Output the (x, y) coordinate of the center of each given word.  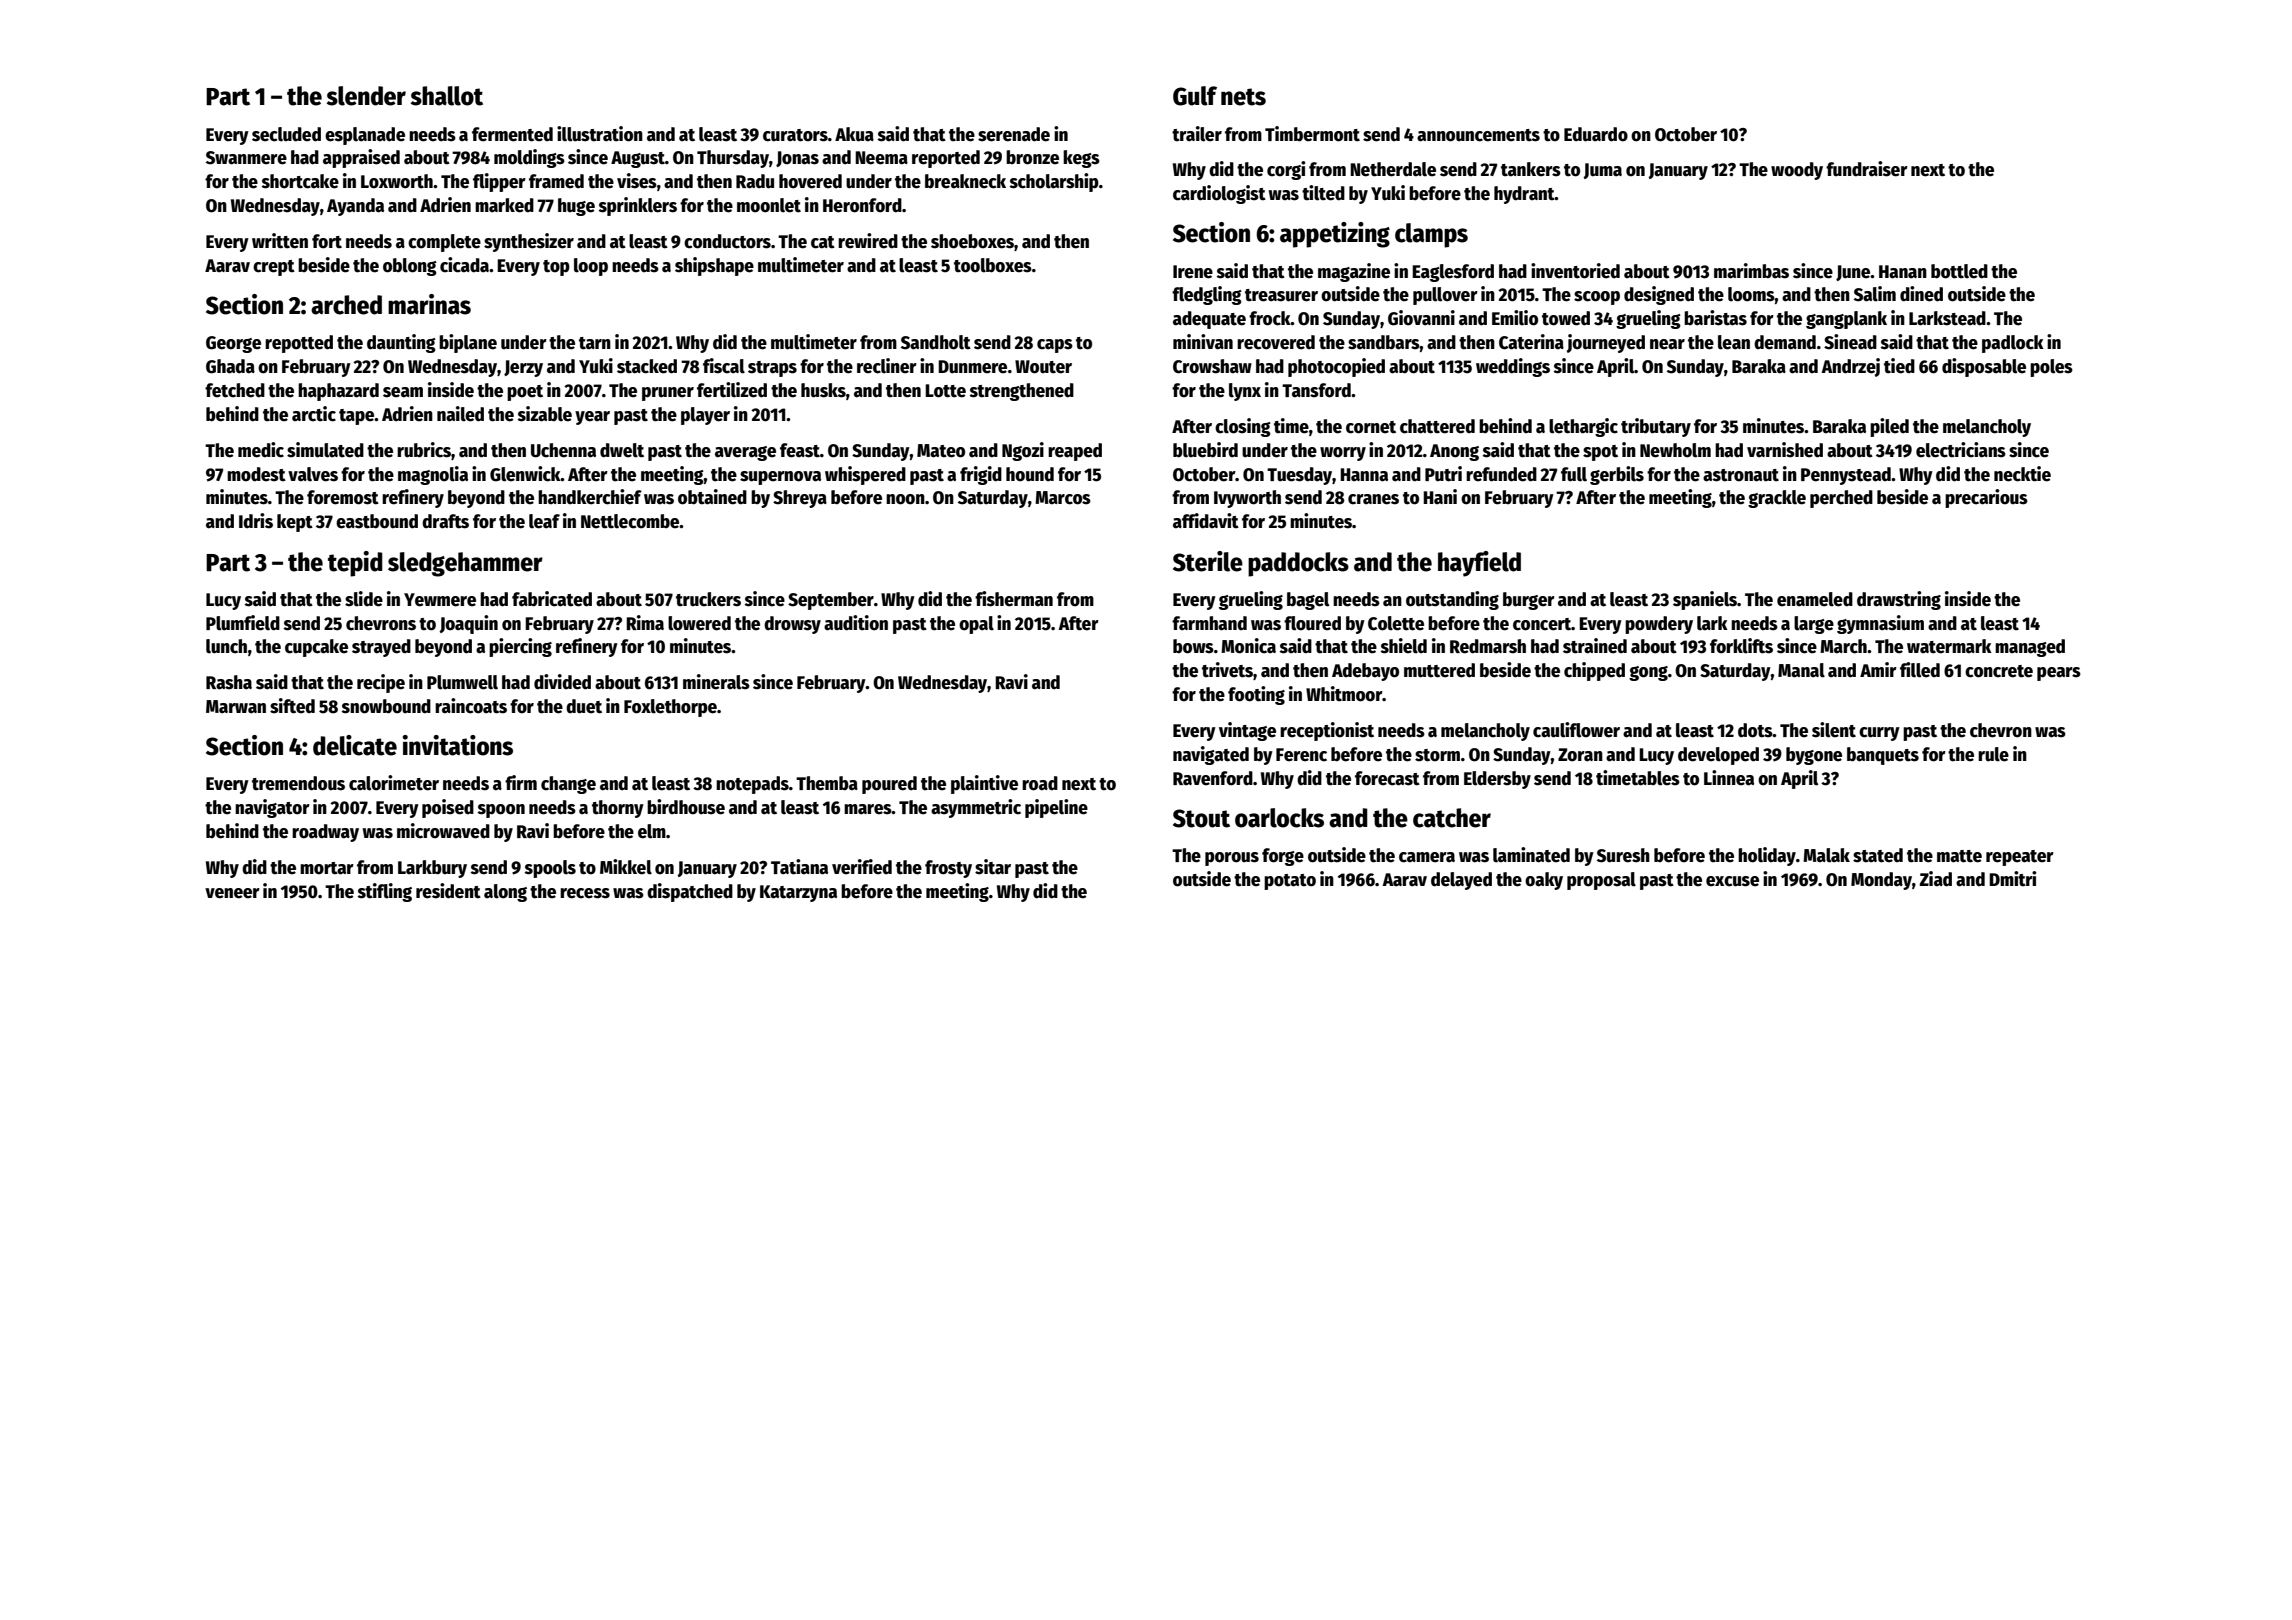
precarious (1986, 498)
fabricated (552, 599)
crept (274, 268)
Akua (854, 134)
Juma (1603, 171)
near (1667, 344)
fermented (512, 134)
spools (550, 869)
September (831, 601)
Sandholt (936, 342)
